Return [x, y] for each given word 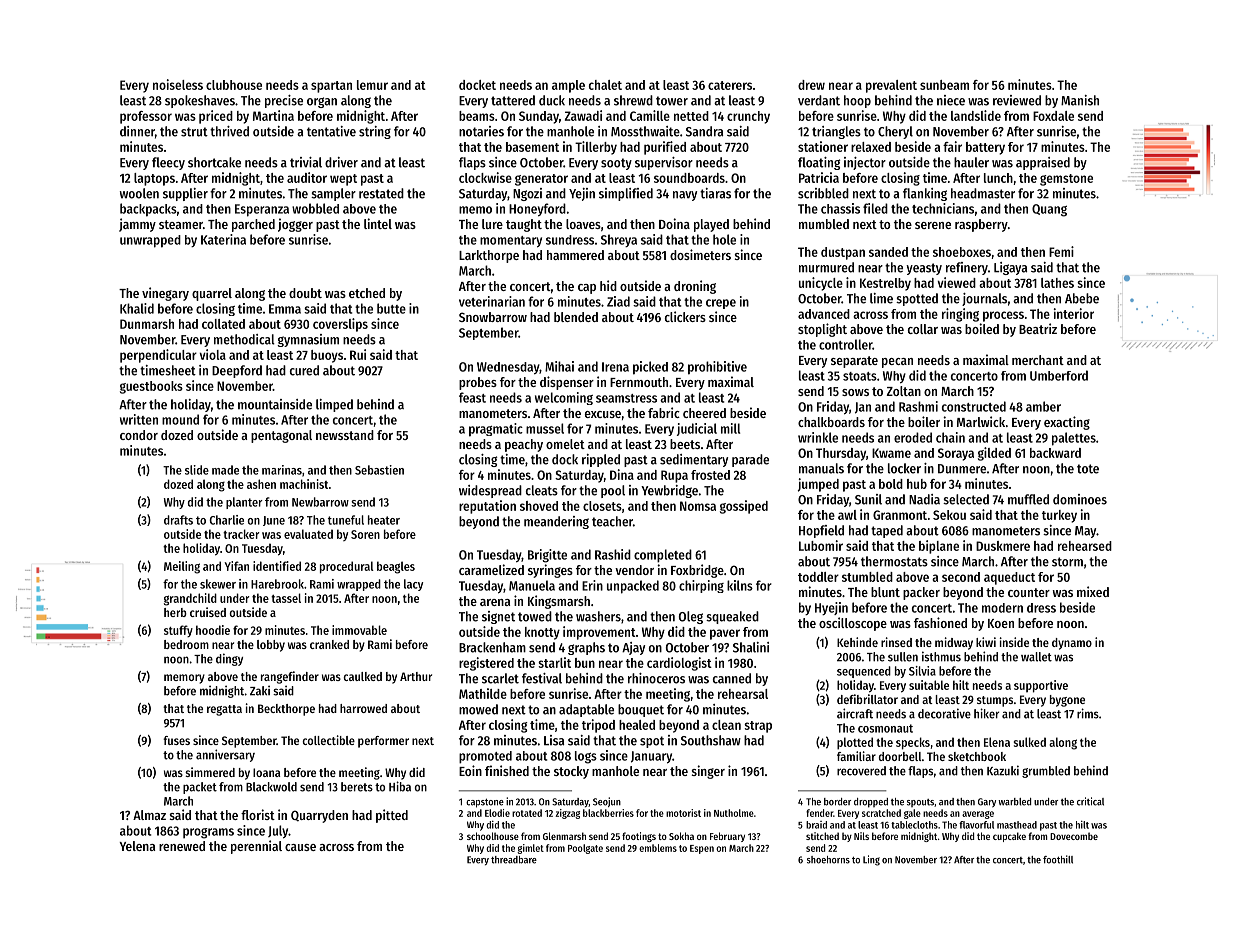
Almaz [149, 815]
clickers [685, 316]
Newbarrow [320, 502]
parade [750, 460]
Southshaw [711, 740]
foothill [1058, 859]
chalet [605, 85]
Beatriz [1038, 328]
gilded [994, 454]
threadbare [514, 860]
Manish [1080, 100]
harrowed [363, 708]
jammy [137, 225]
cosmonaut [885, 728]
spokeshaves [200, 101]
